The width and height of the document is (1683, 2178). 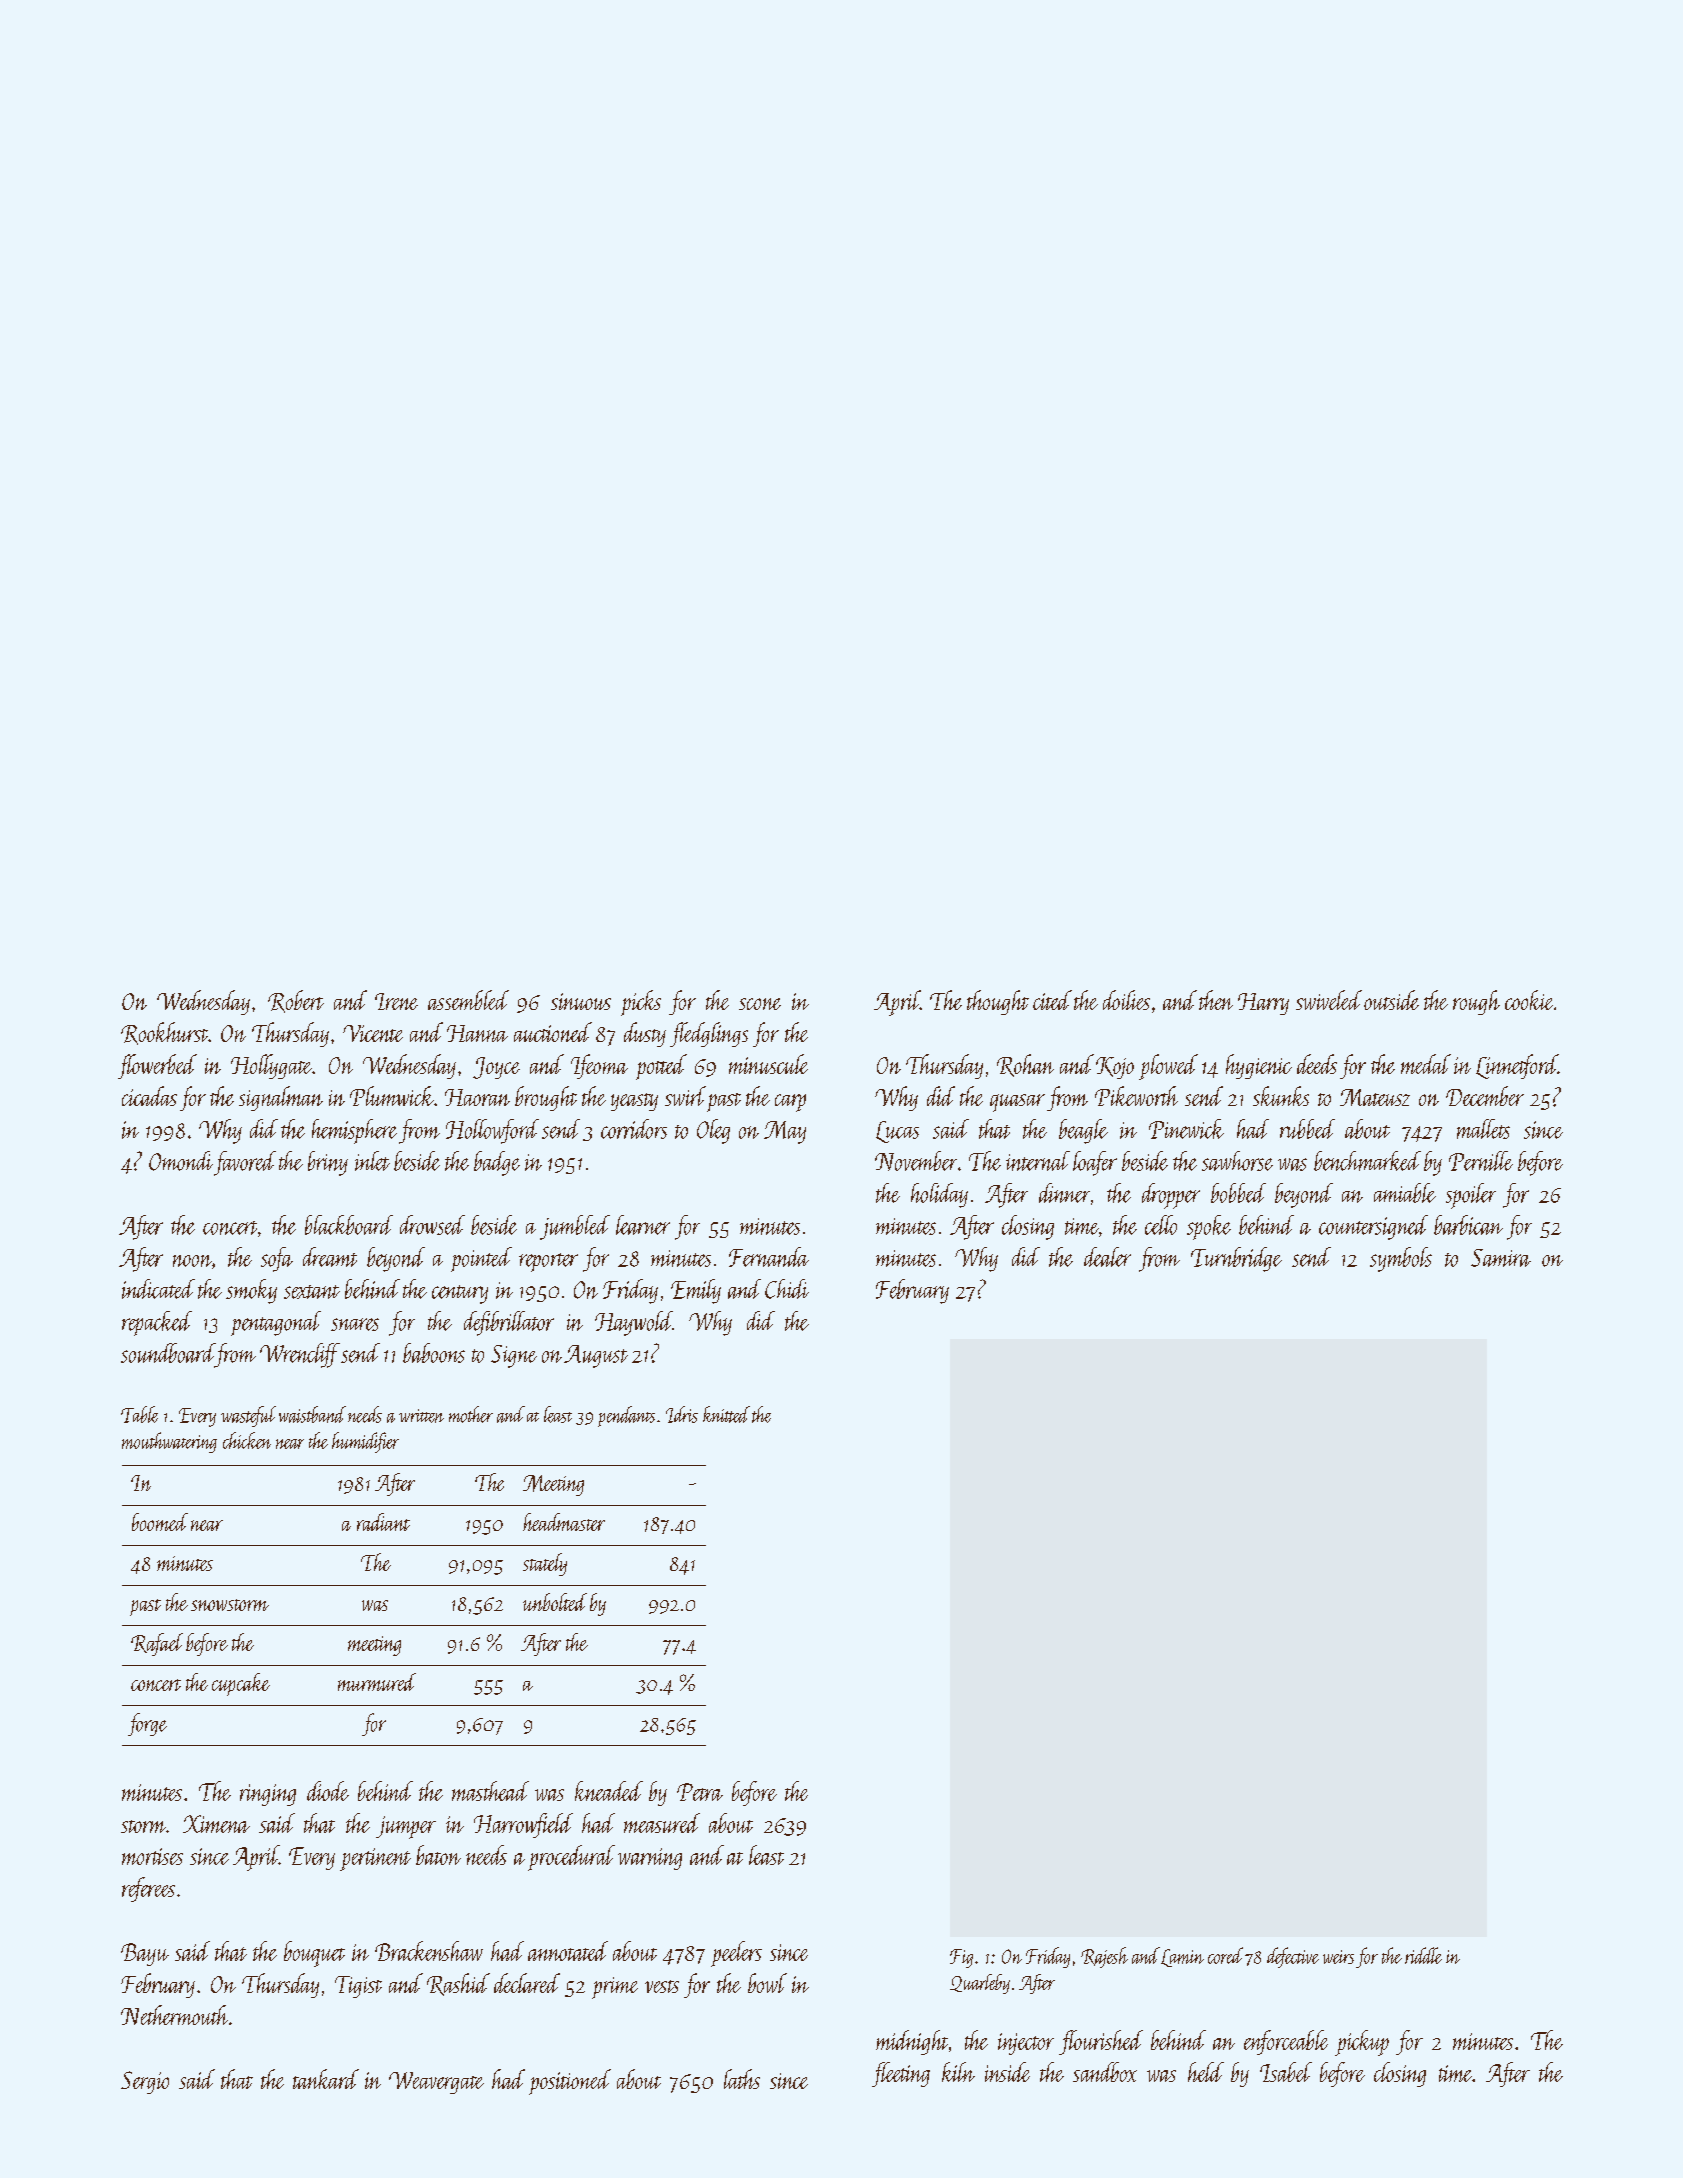 What do you see at coordinates (149, 1096) in the document?
I see `cicadas` at bounding box center [149, 1096].
